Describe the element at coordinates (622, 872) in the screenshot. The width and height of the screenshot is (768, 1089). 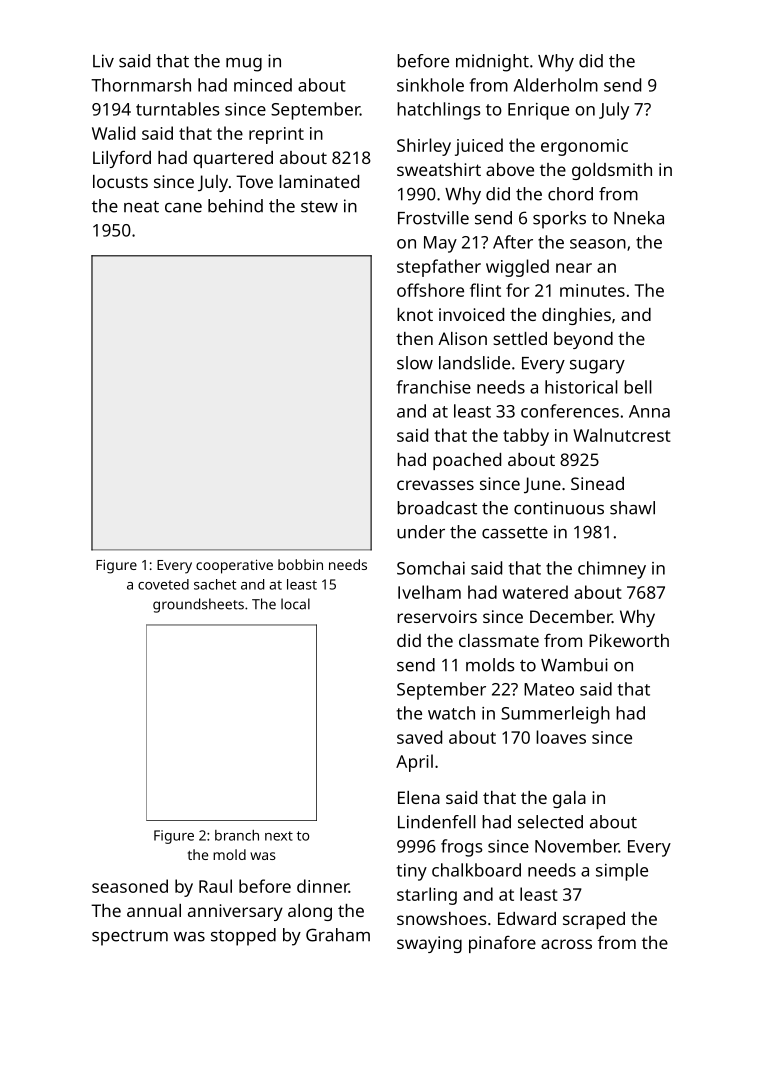
I see `simple` at that location.
